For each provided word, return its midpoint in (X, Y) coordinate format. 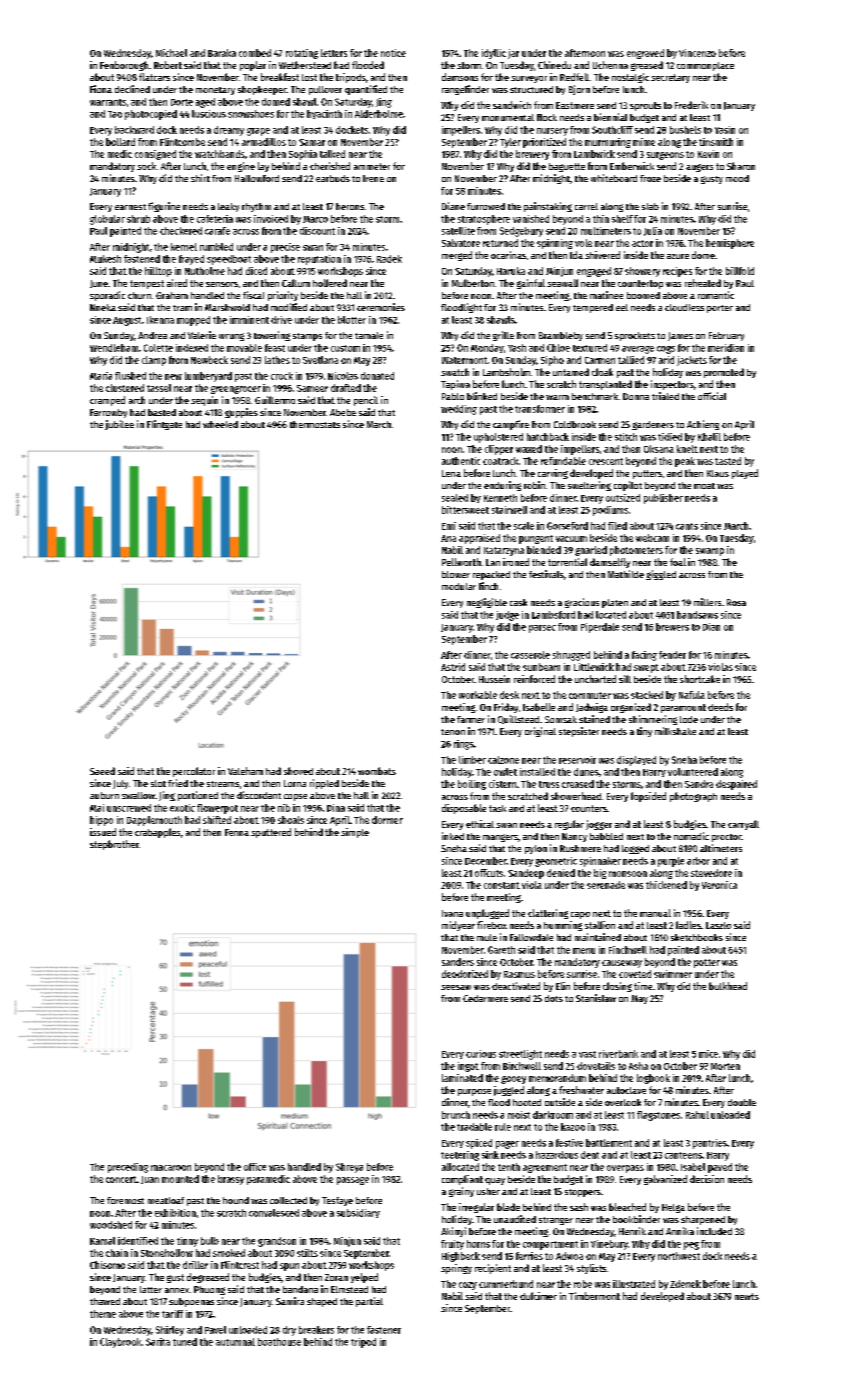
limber (472, 760)
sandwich (512, 105)
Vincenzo (697, 53)
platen (615, 603)
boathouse (279, 1342)
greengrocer (236, 390)
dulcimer (538, 1296)
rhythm (256, 207)
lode (689, 719)
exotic (182, 808)
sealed (455, 498)
